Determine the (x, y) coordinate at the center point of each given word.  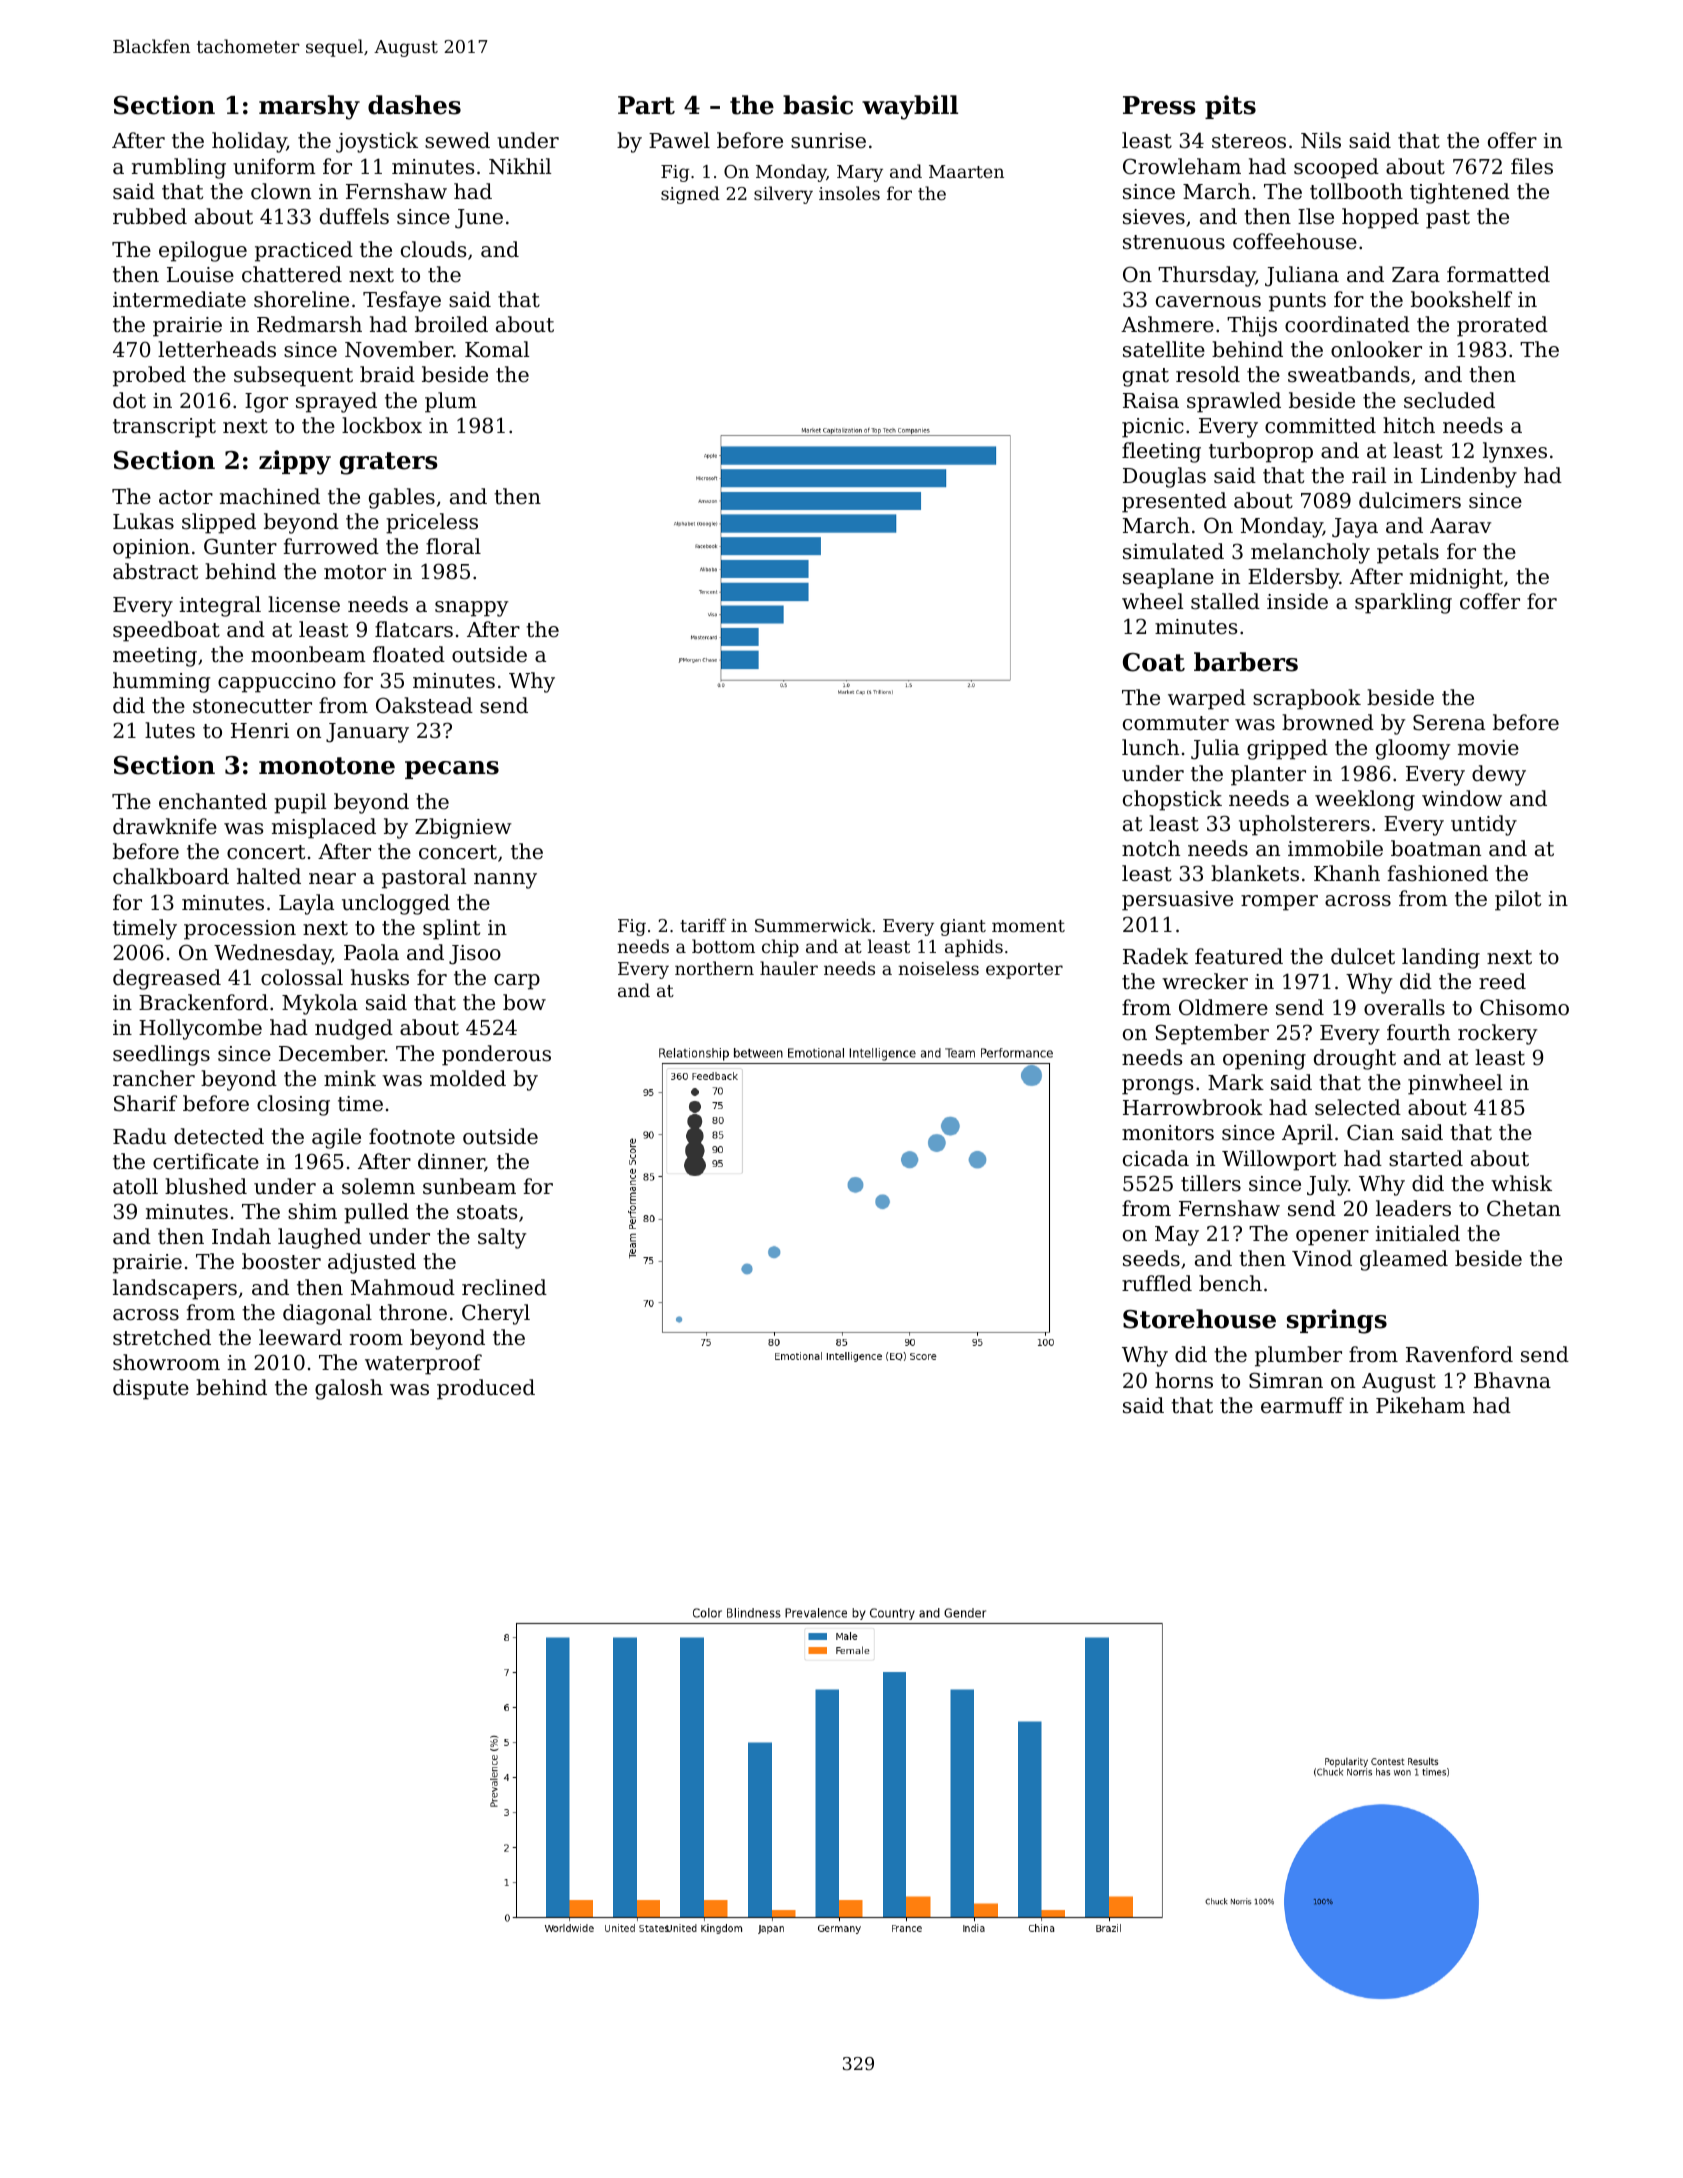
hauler (789, 968)
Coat (1154, 662)
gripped (1287, 749)
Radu (140, 1136)
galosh (349, 1389)
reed (1502, 981)
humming (161, 682)
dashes (414, 105)
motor (355, 572)
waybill (910, 107)
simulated (1173, 551)
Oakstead (424, 705)
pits (1230, 107)
